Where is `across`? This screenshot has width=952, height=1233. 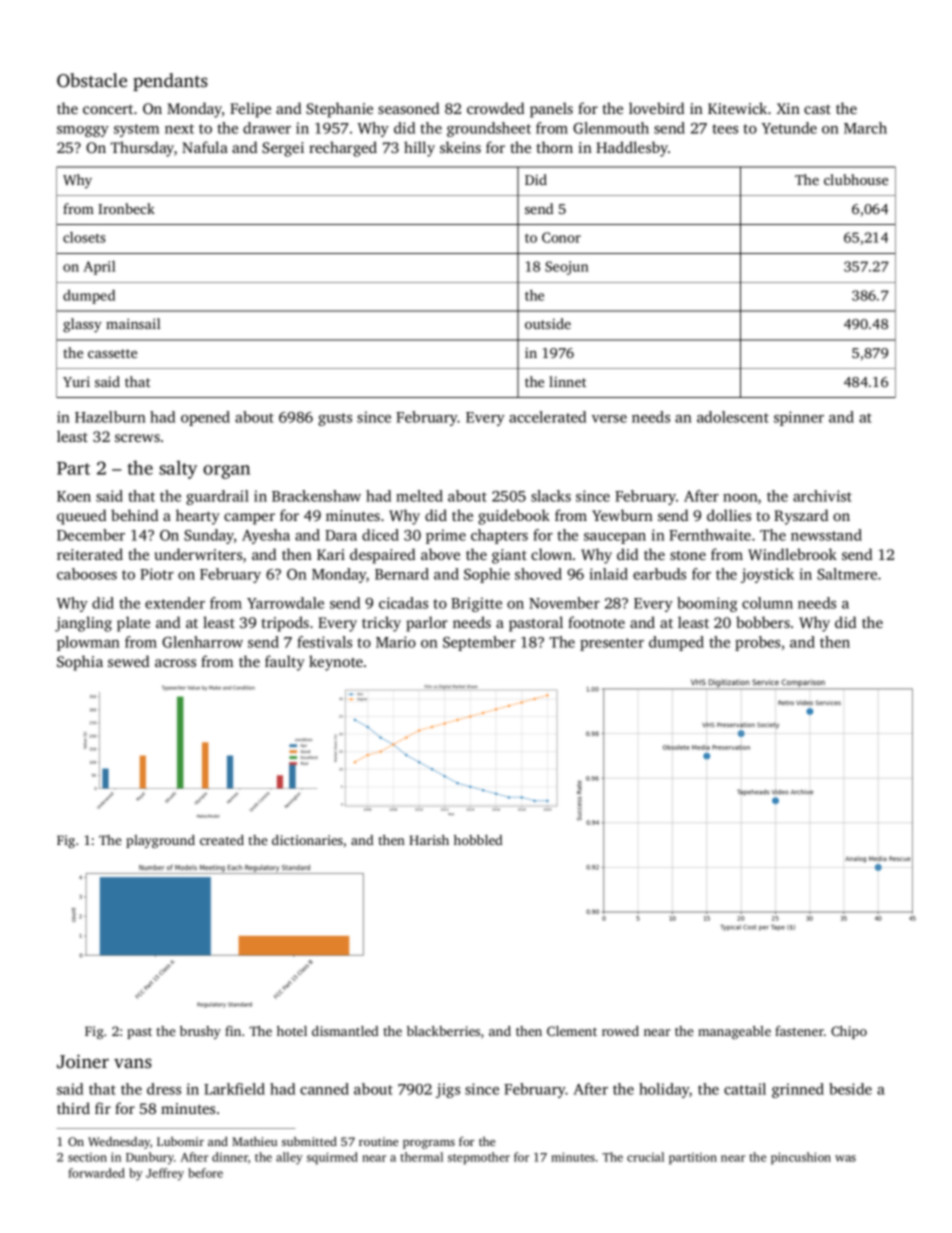
across is located at coordinates (175, 663).
